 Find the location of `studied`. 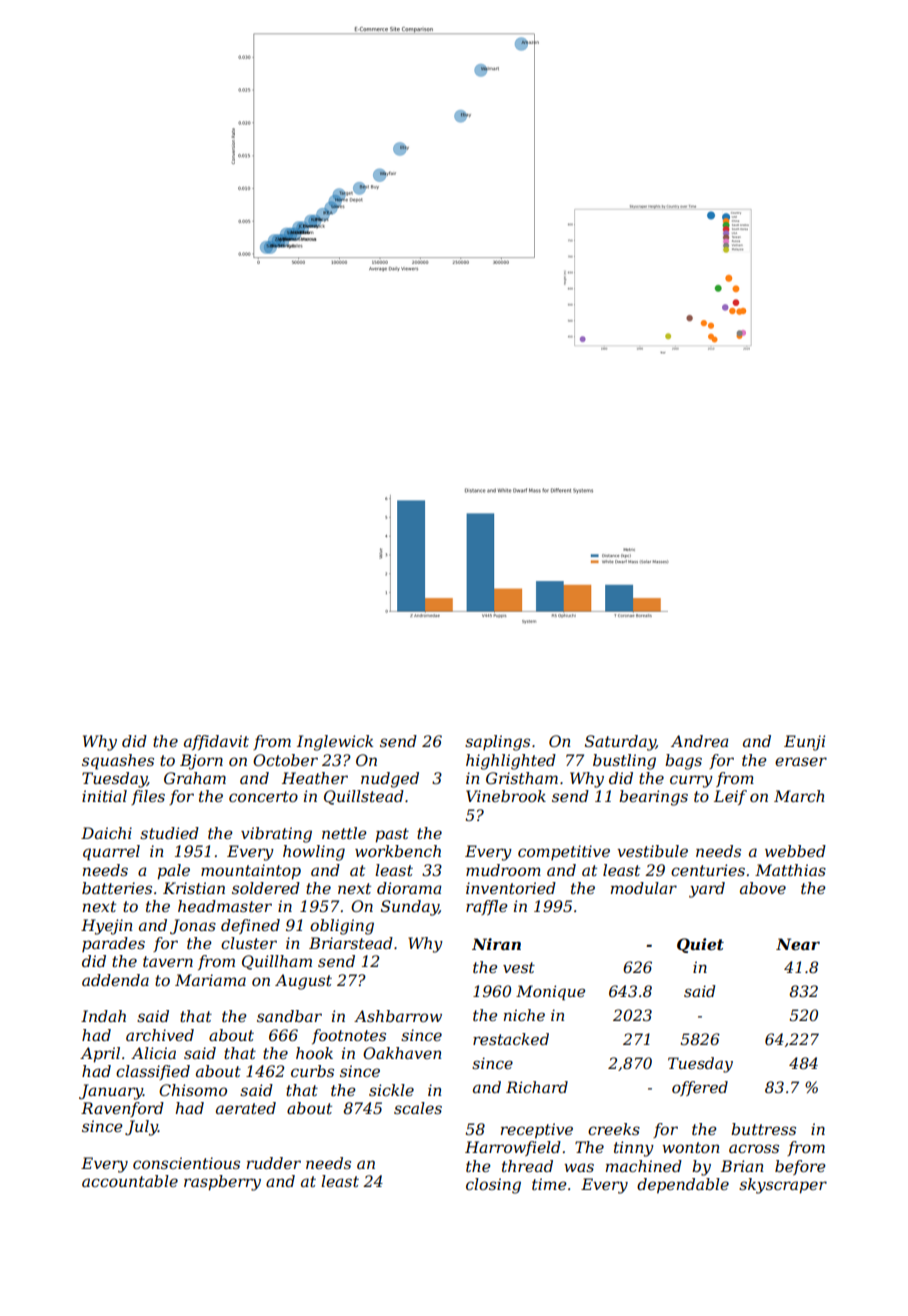

studied is located at coordinates (169, 833).
